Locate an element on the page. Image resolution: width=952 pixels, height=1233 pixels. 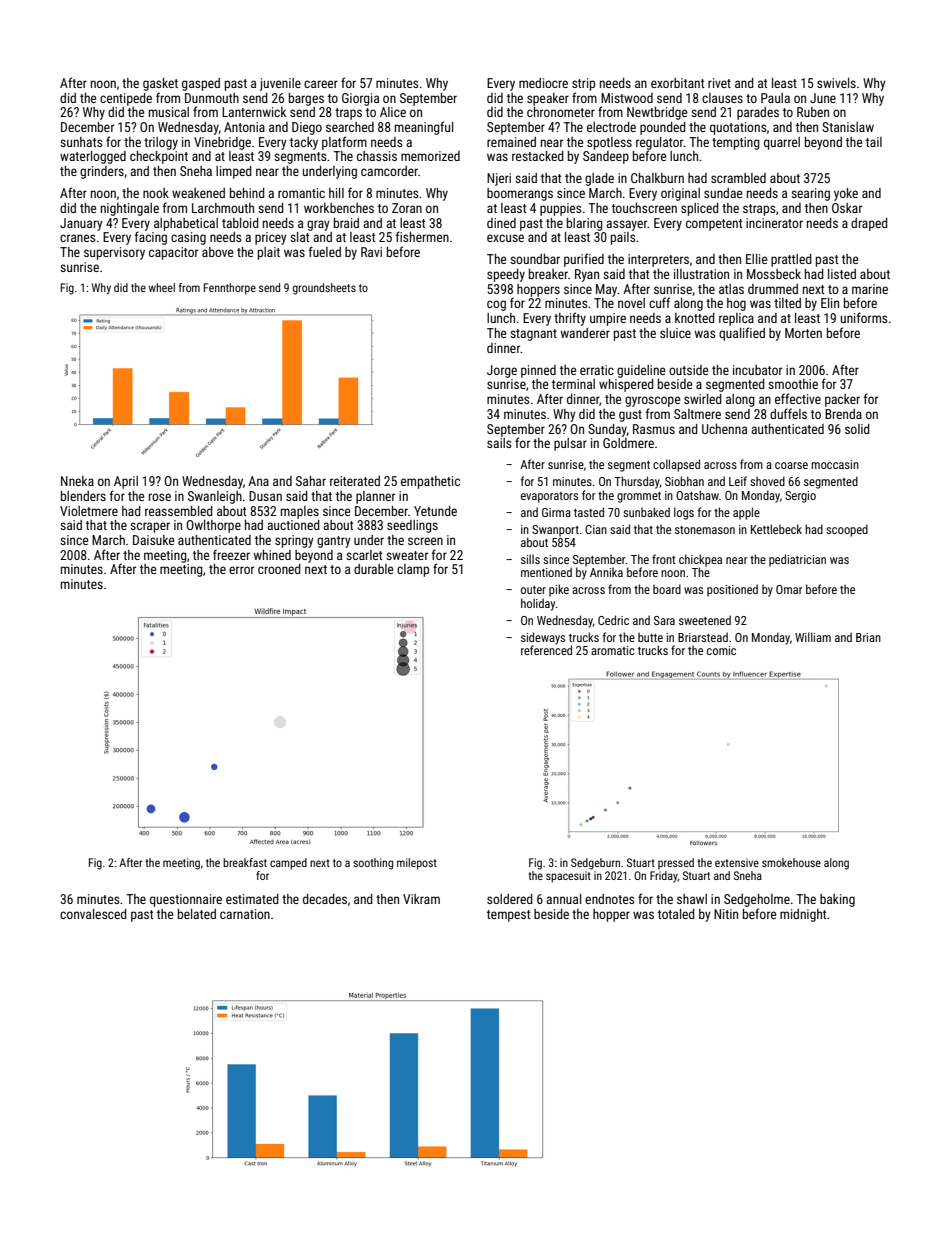
comic is located at coordinates (721, 650).
